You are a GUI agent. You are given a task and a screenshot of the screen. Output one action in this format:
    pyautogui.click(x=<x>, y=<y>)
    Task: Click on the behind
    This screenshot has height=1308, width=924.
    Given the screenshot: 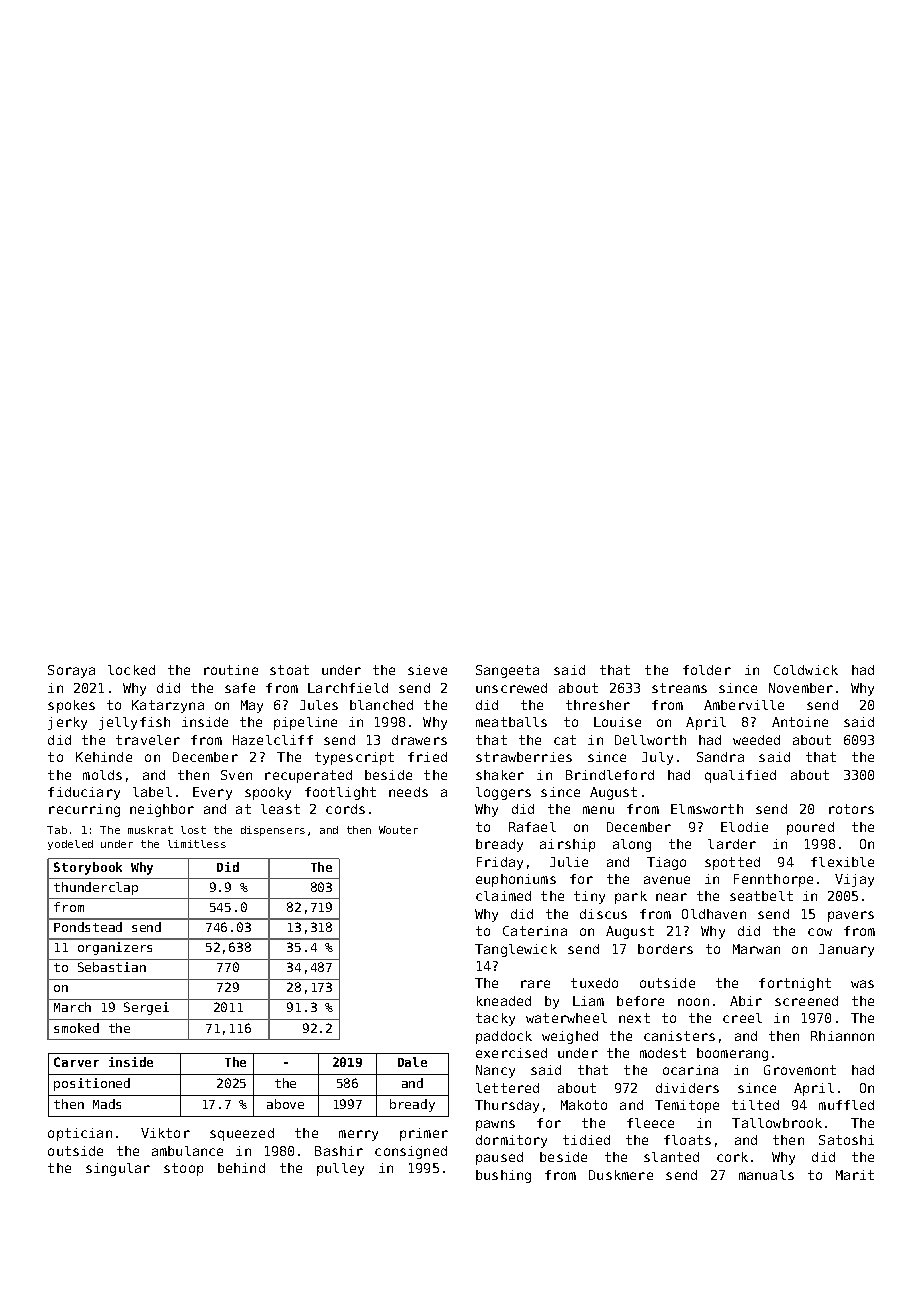 What is the action you would take?
    pyautogui.click(x=241, y=1168)
